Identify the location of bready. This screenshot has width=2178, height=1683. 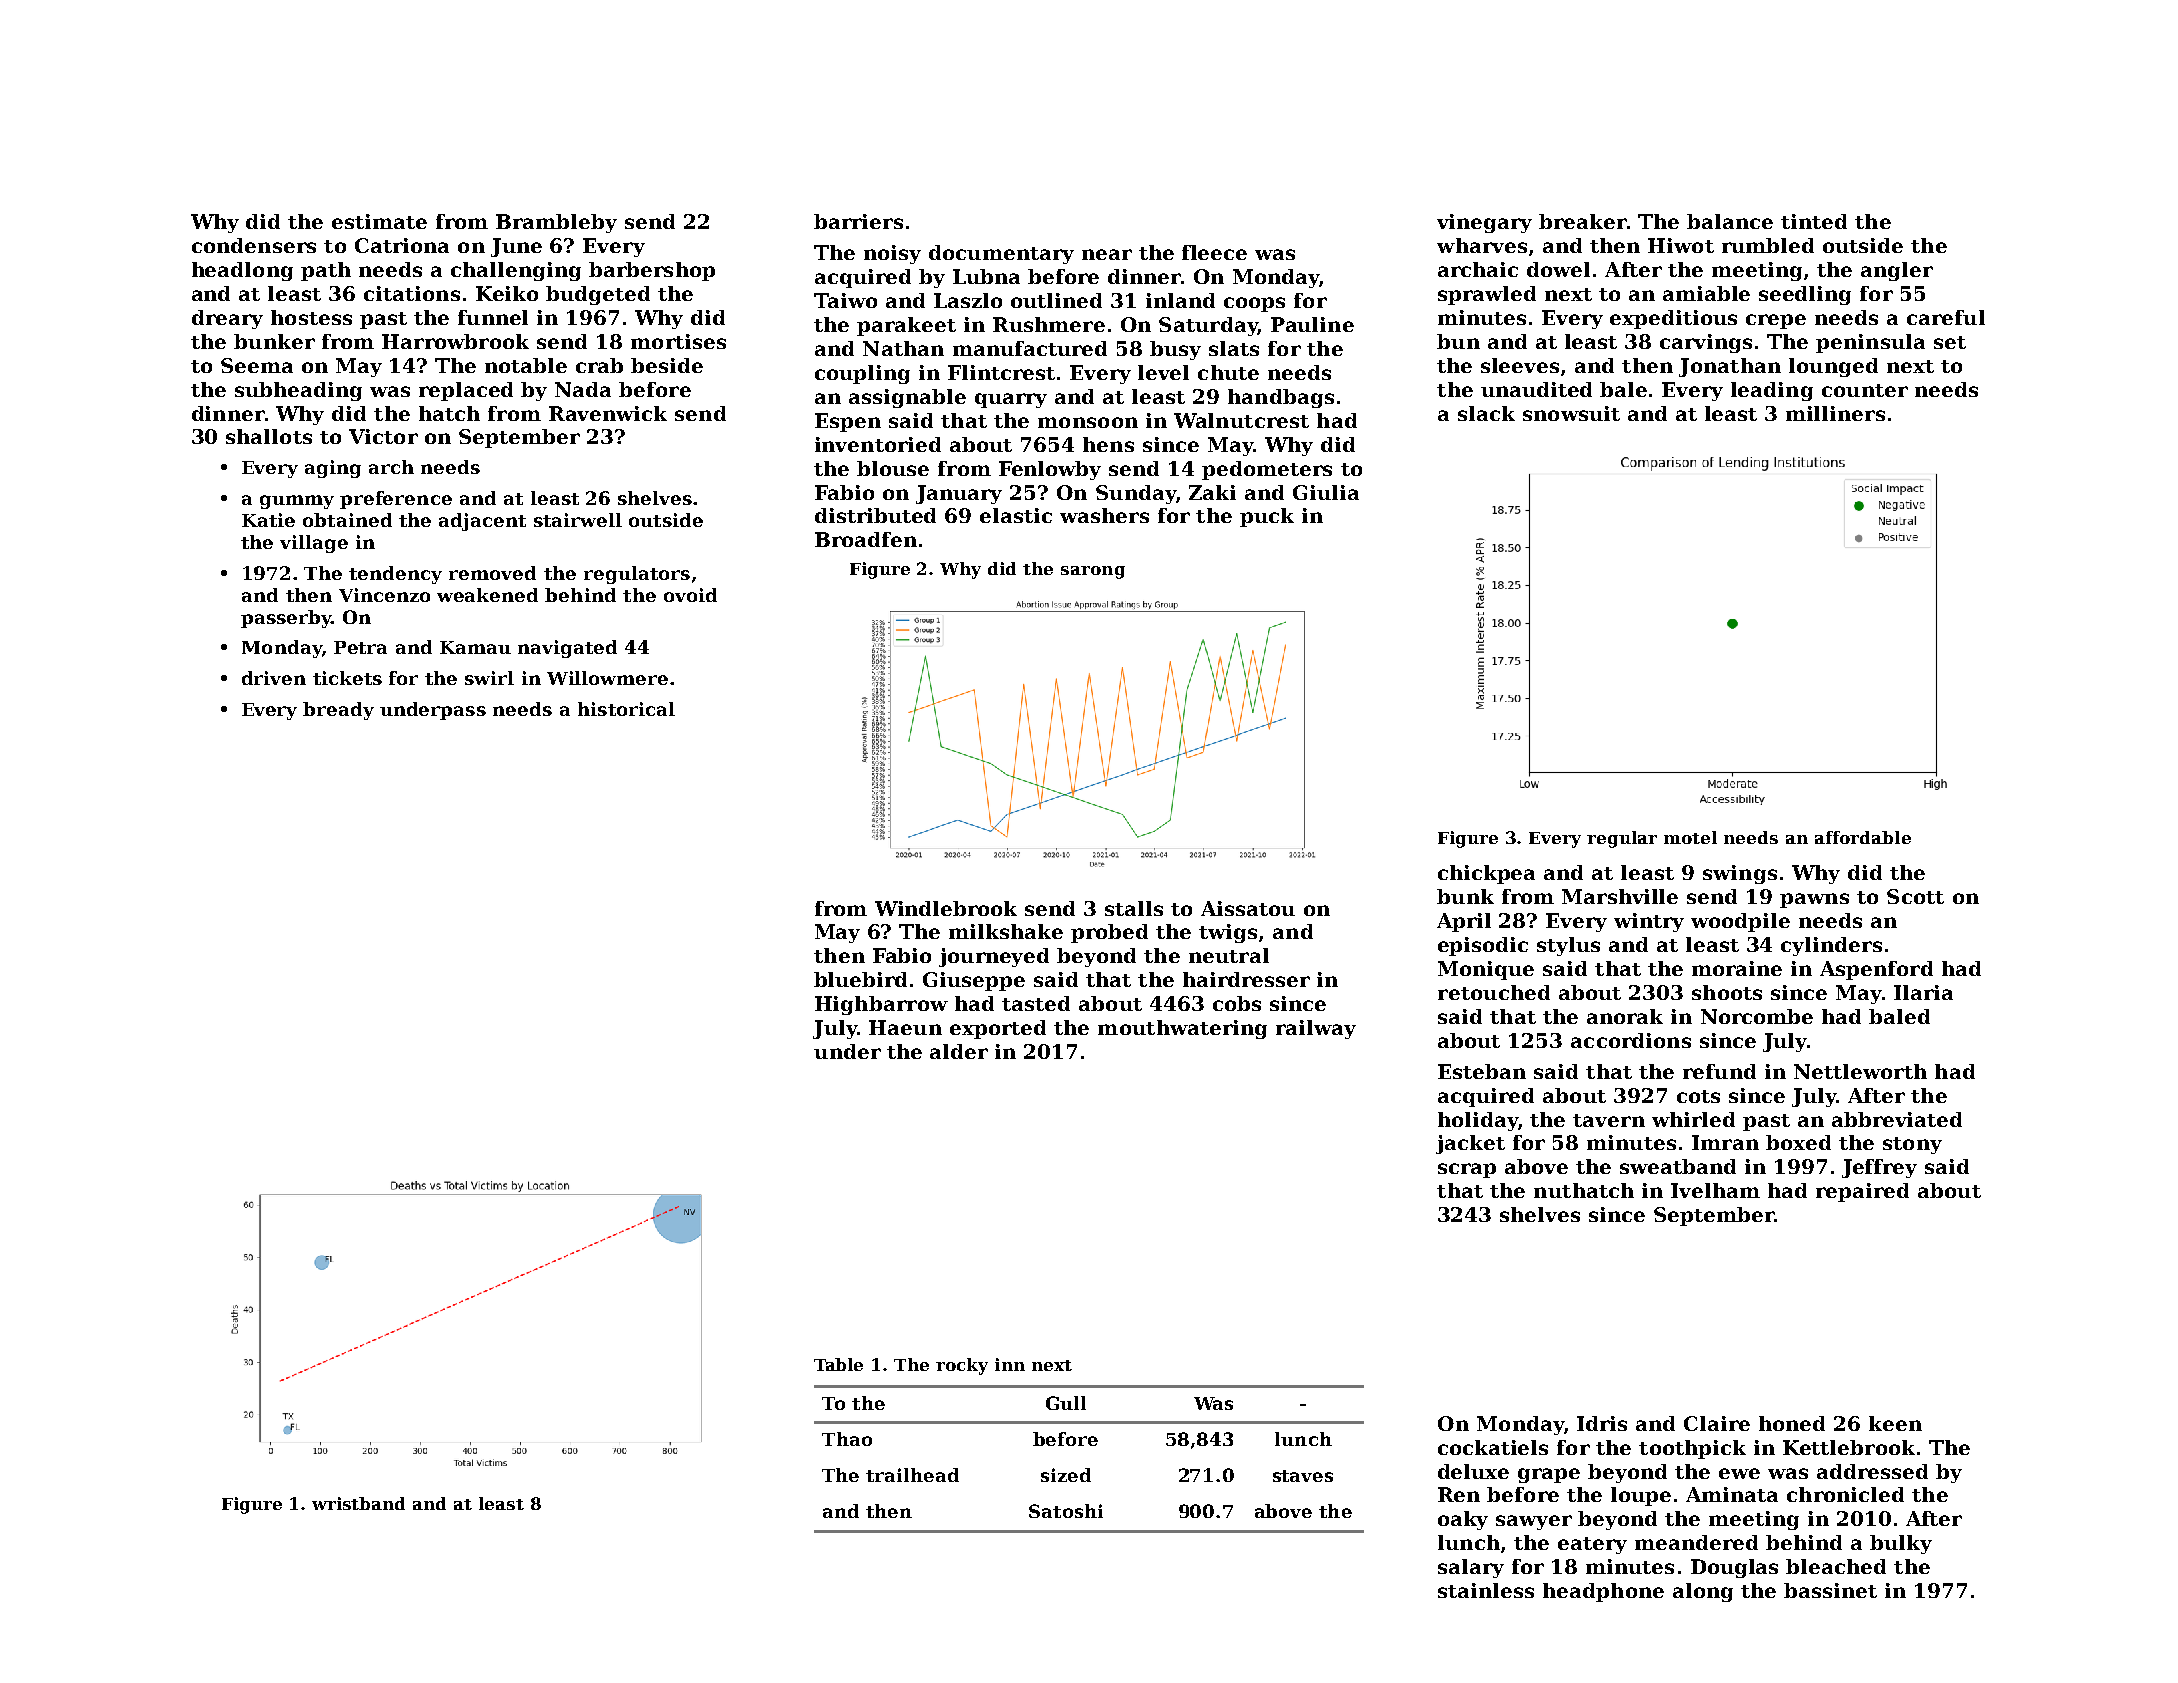
(338, 711).
